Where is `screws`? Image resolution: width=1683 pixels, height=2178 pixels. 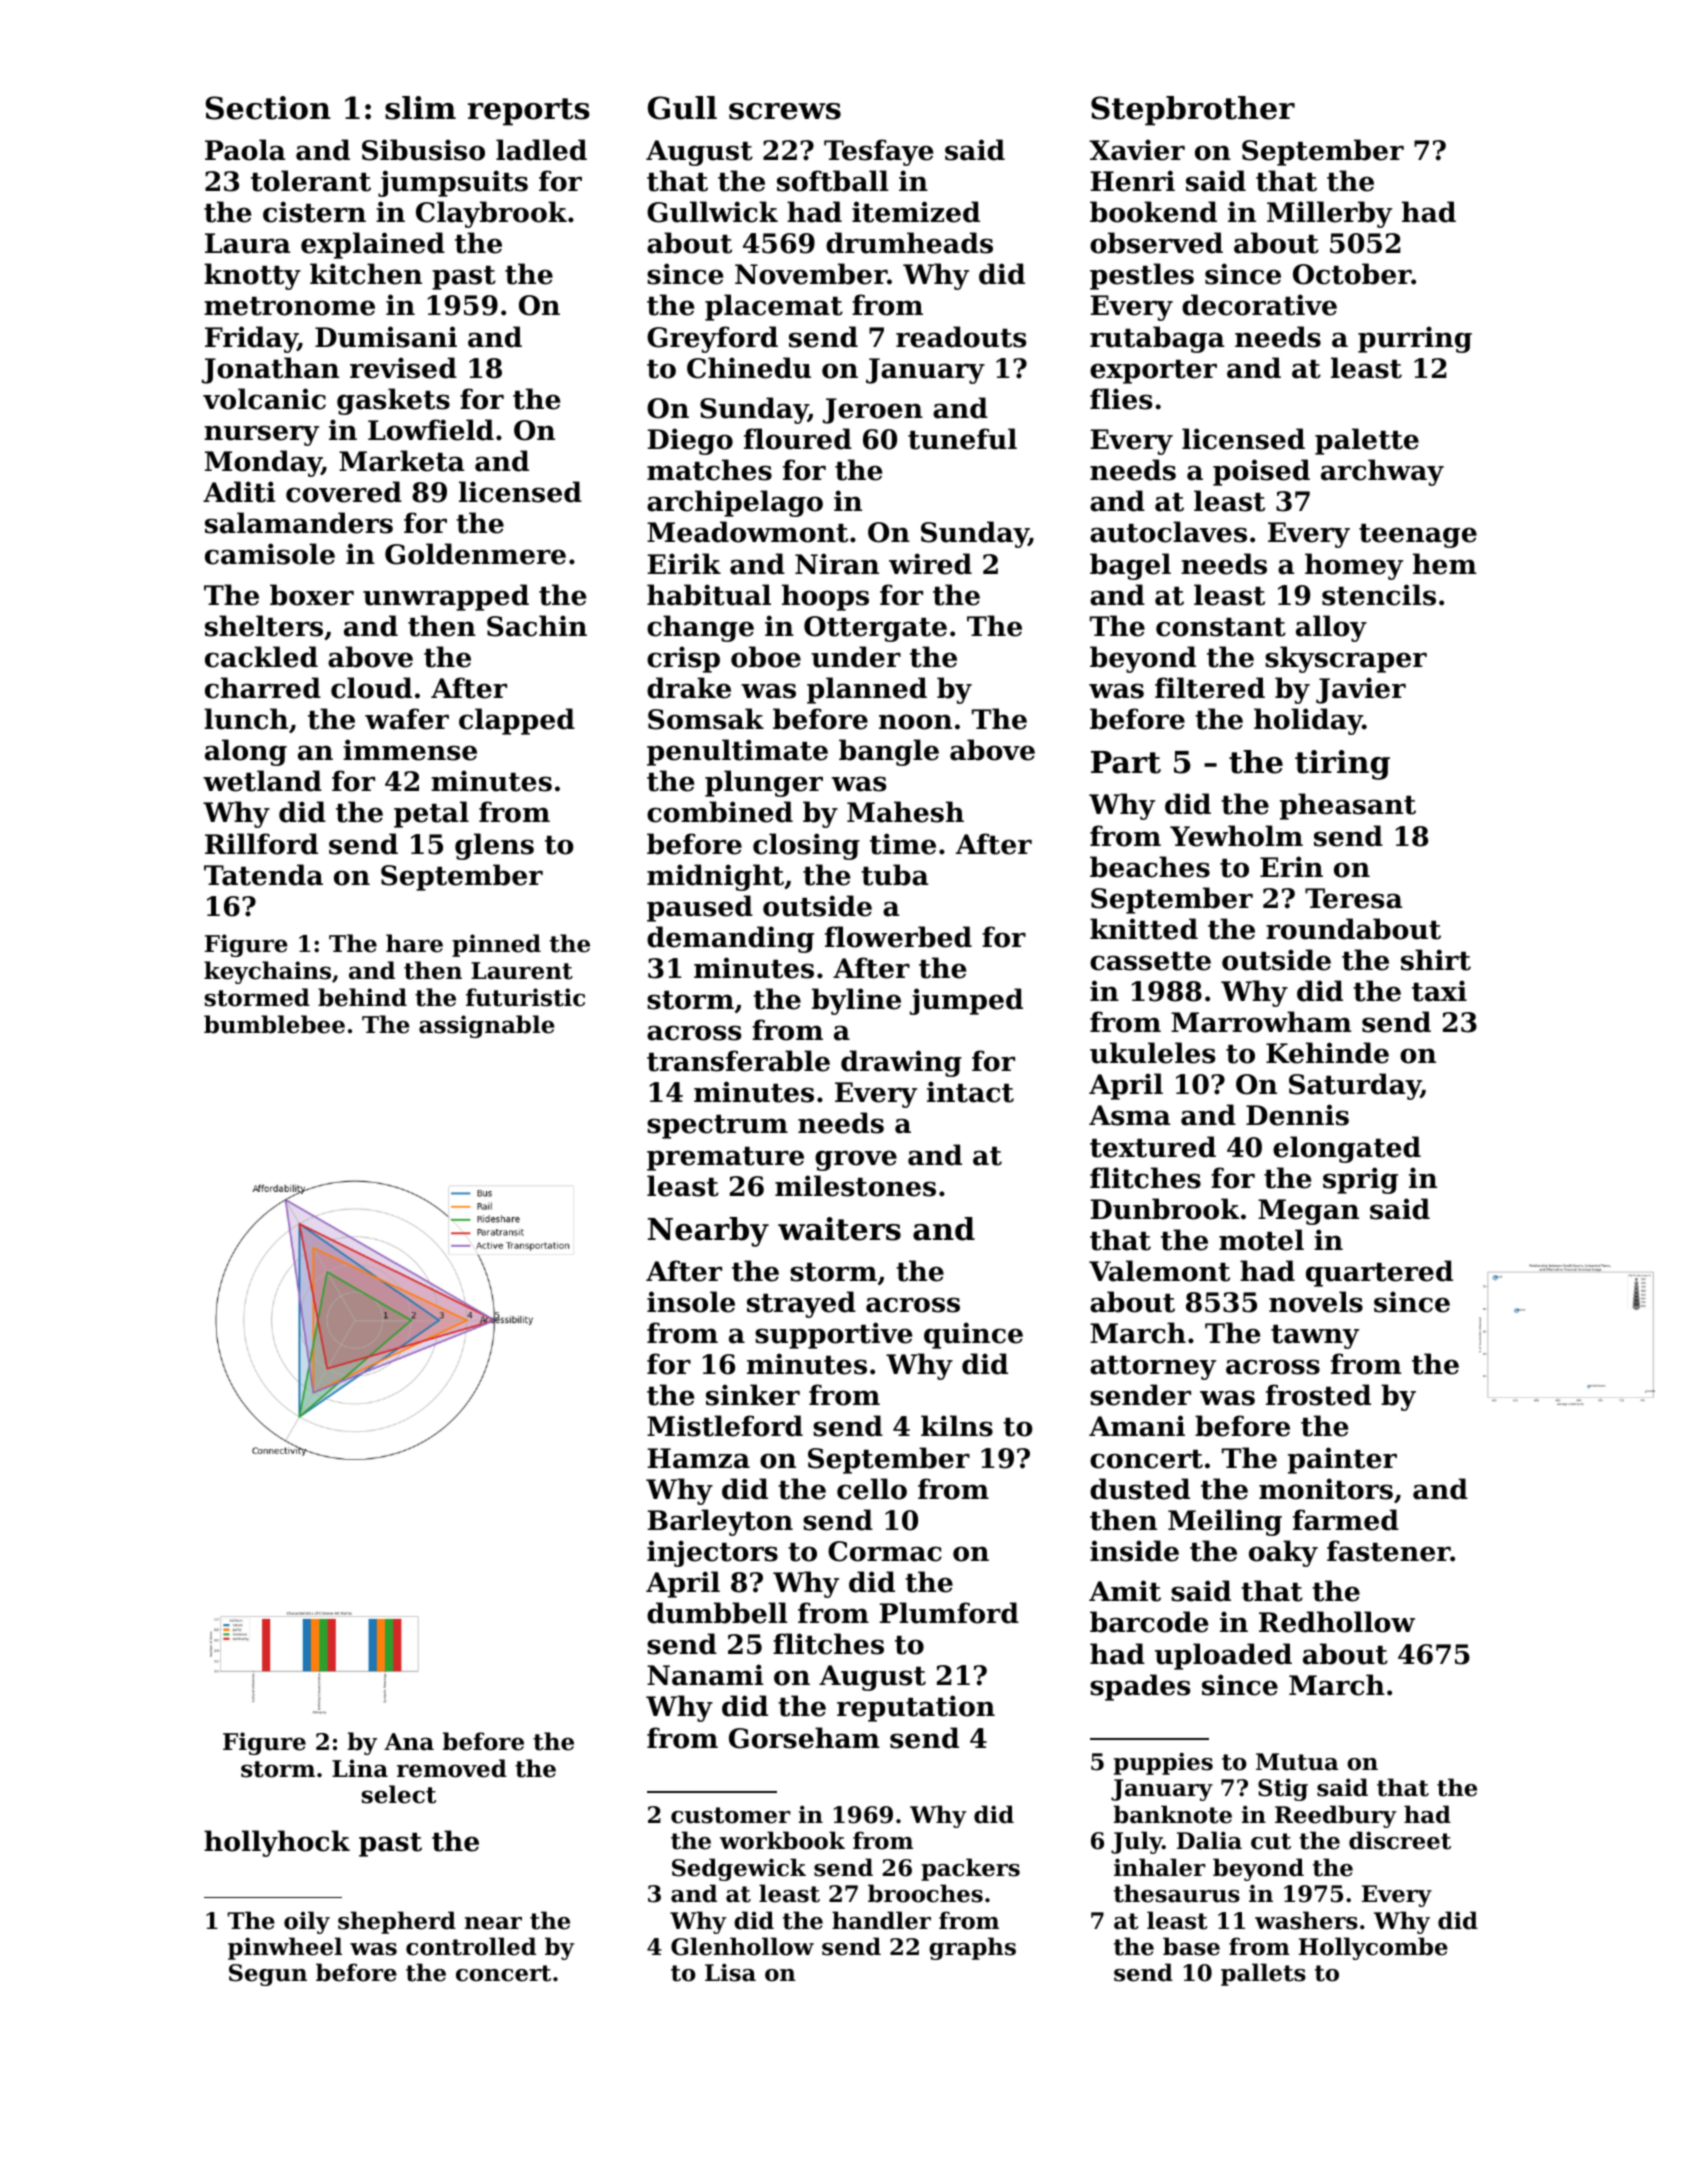
screws is located at coordinates (785, 111).
